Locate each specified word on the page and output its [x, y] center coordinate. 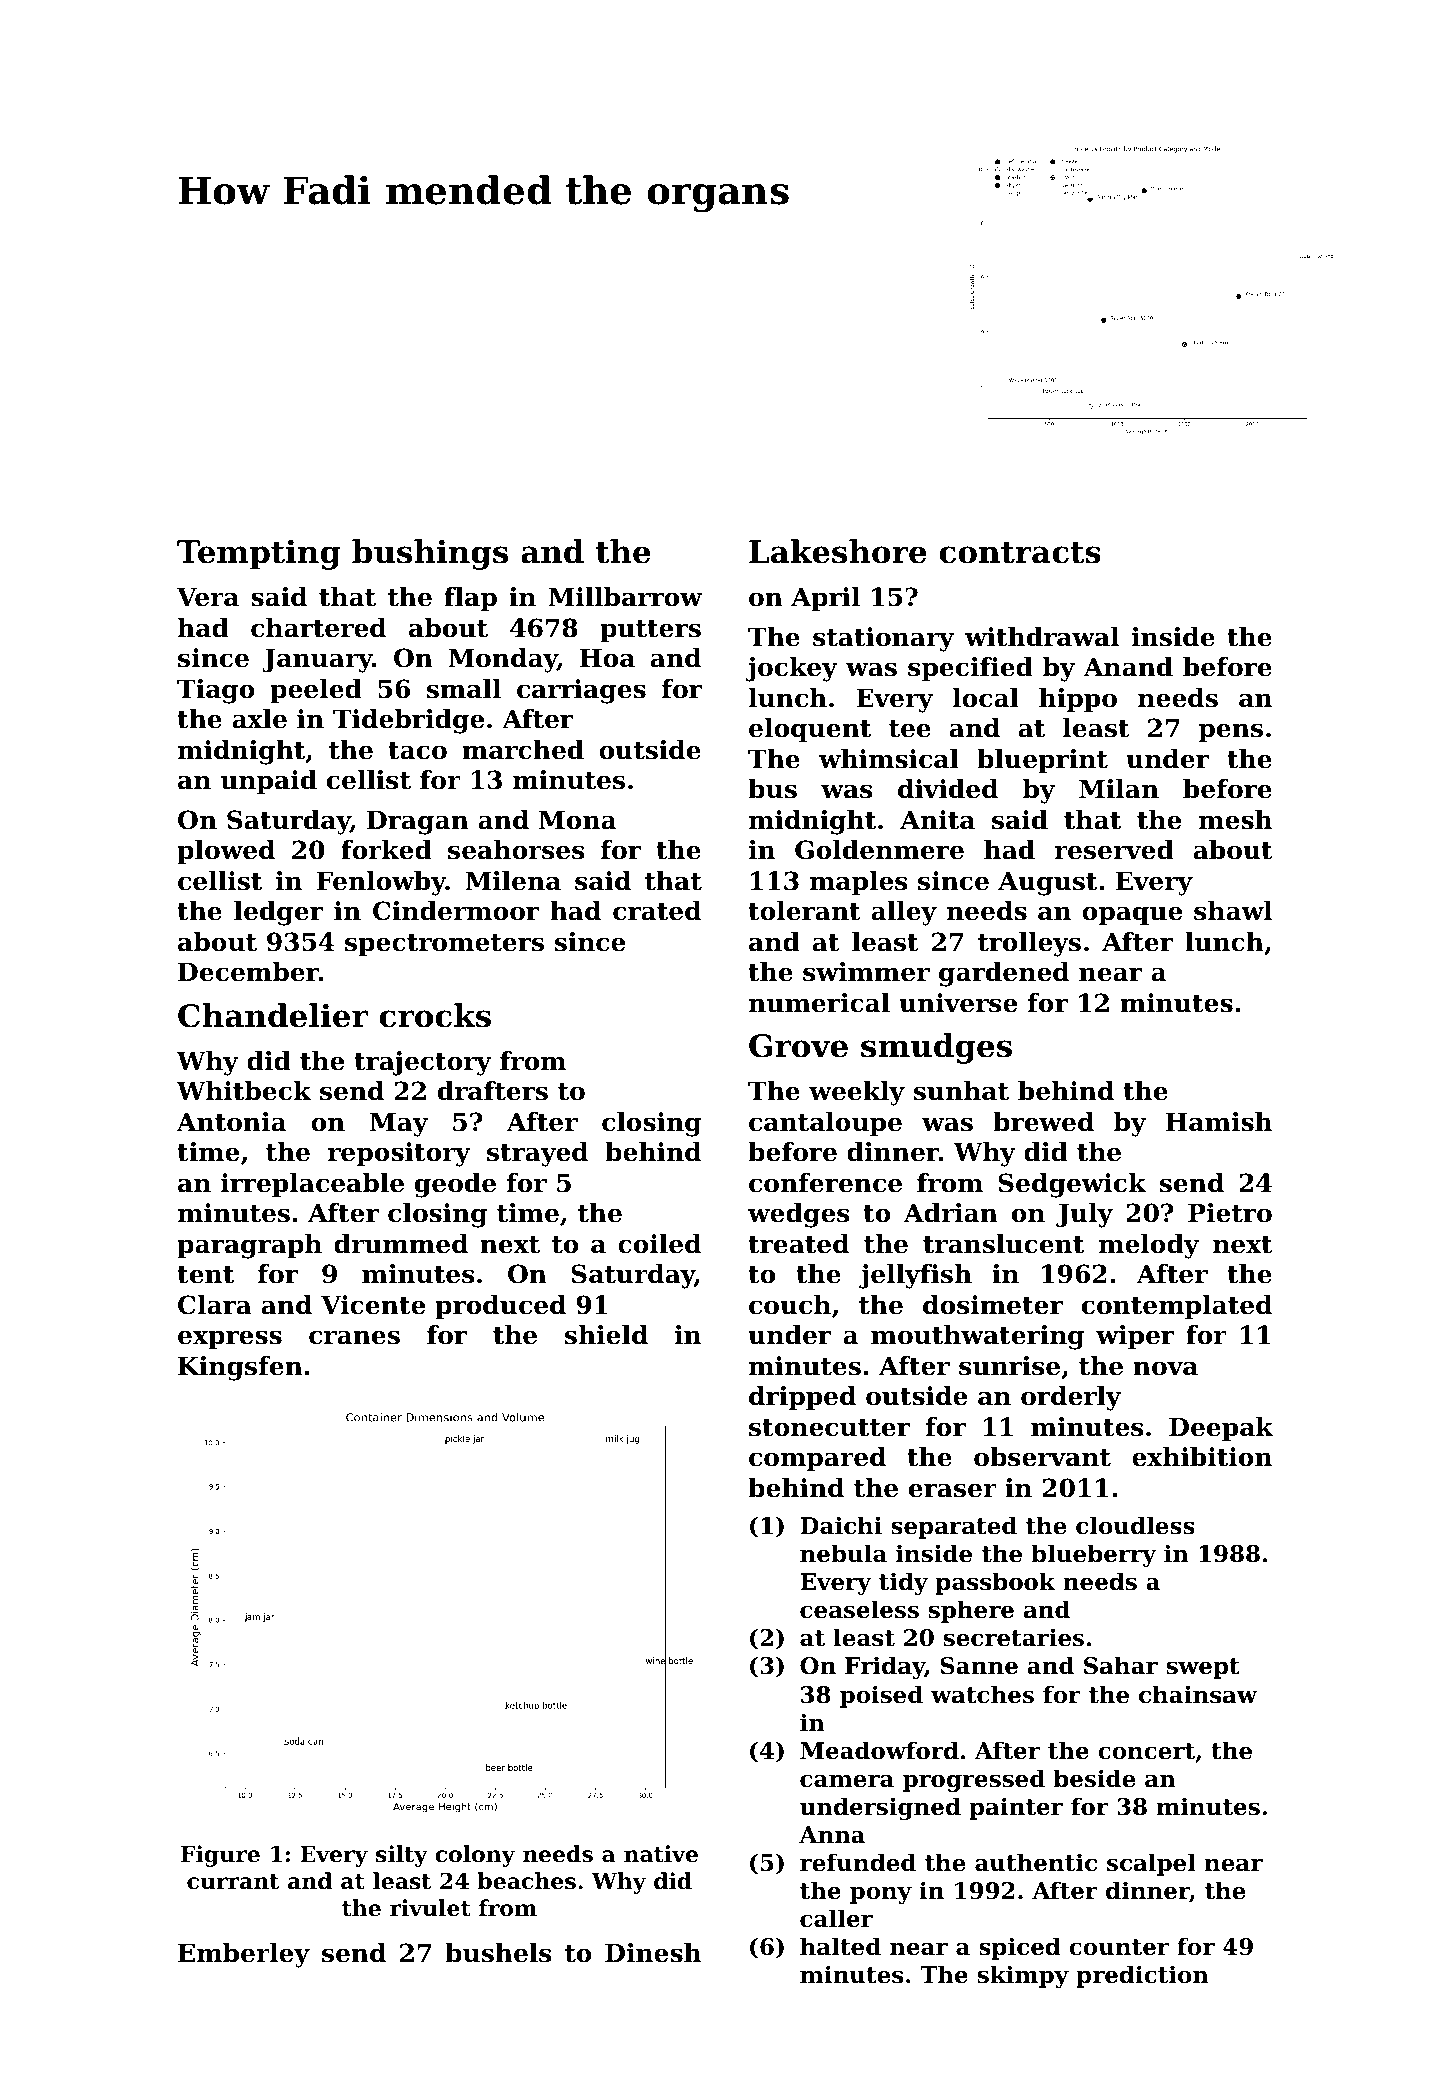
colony [475, 1856]
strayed [537, 1154]
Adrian [951, 1213]
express [230, 1339]
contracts [1020, 553]
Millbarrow [625, 597]
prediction [1142, 1976]
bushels [498, 1953]
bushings [430, 554]
